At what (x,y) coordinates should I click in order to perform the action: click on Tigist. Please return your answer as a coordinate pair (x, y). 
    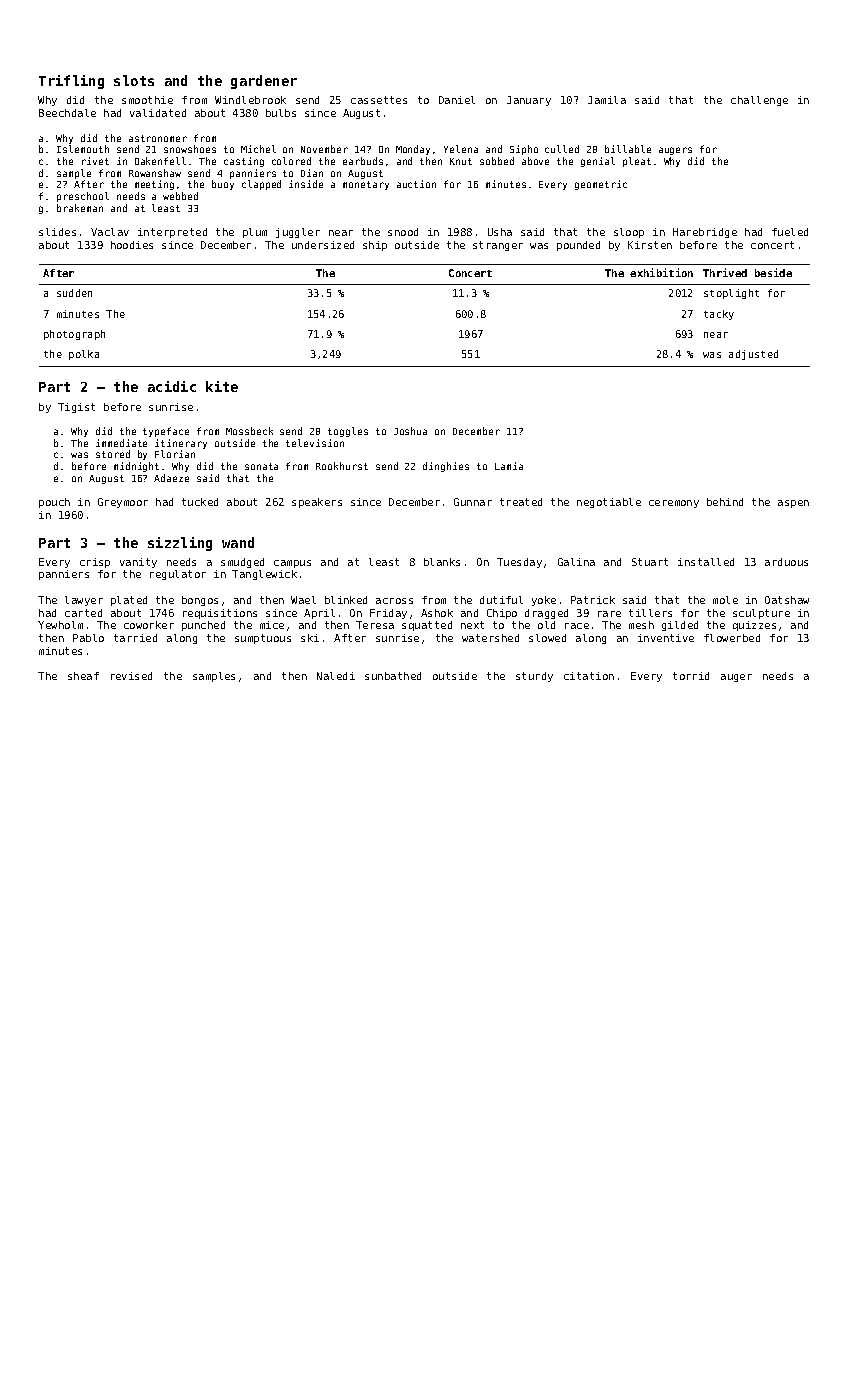
    Looking at the image, I should click on (76, 408).
